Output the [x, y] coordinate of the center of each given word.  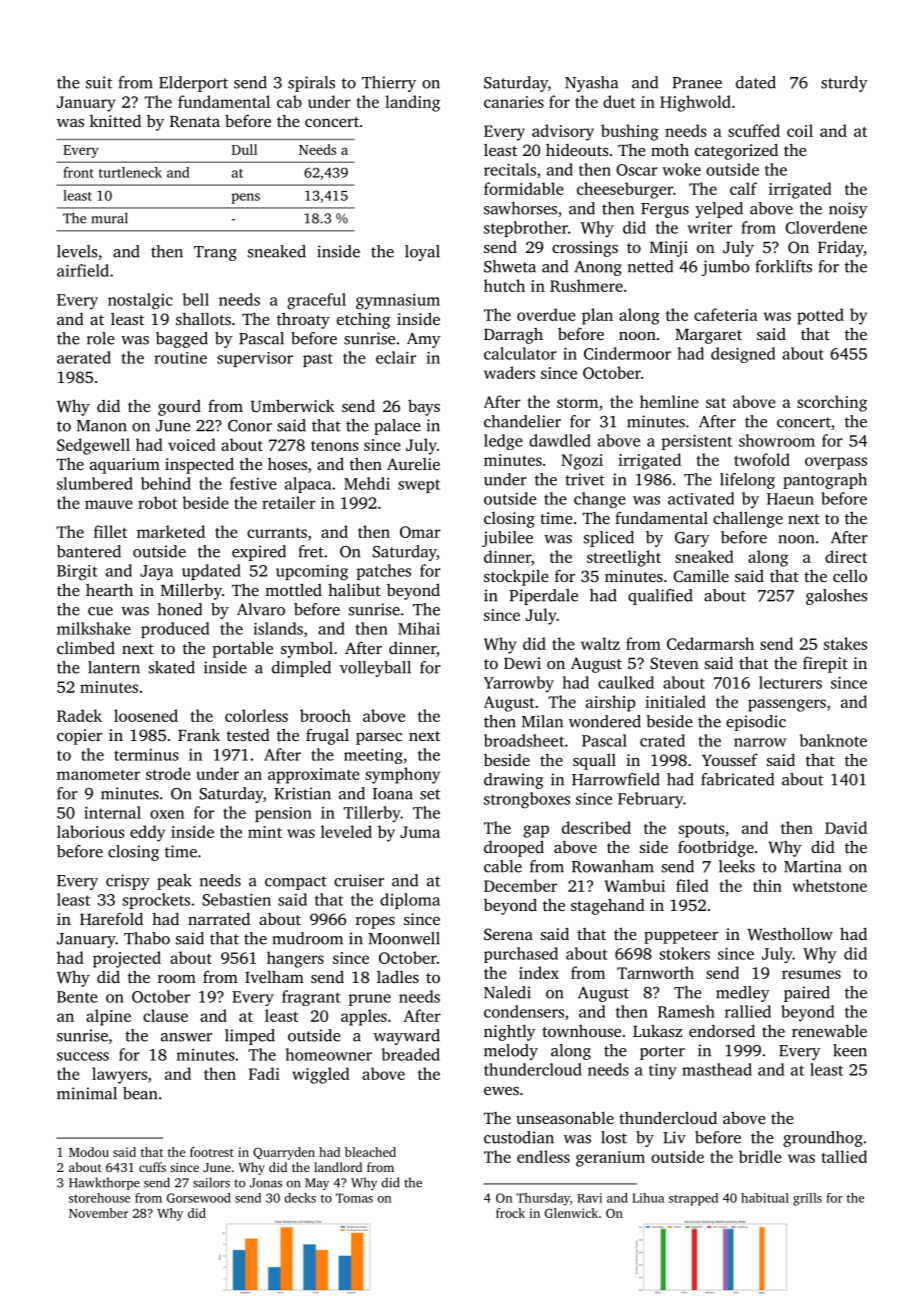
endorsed [722, 1030]
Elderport [193, 84]
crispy [128, 882]
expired [259, 553]
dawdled [560, 440]
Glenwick [571, 1213]
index [539, 972]
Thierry [389, 84]
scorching [832, 403]
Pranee [697, 83]
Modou [89, 1152]
